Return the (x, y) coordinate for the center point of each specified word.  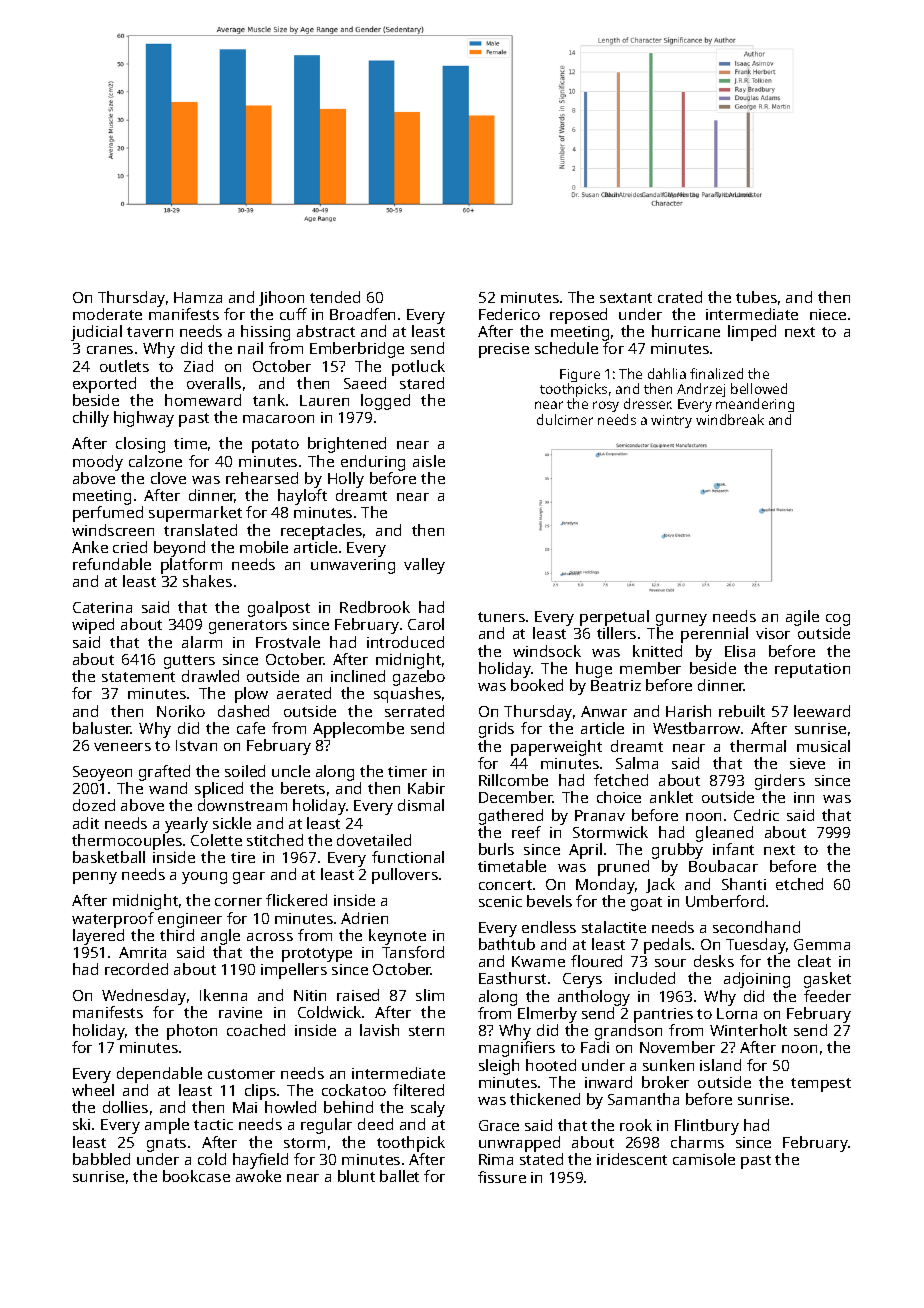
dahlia (667, 373)
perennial (714, 635)
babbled (101, 1159)
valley (424, 566)
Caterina (102, 607)
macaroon (278, 419)
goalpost (279, 609)
